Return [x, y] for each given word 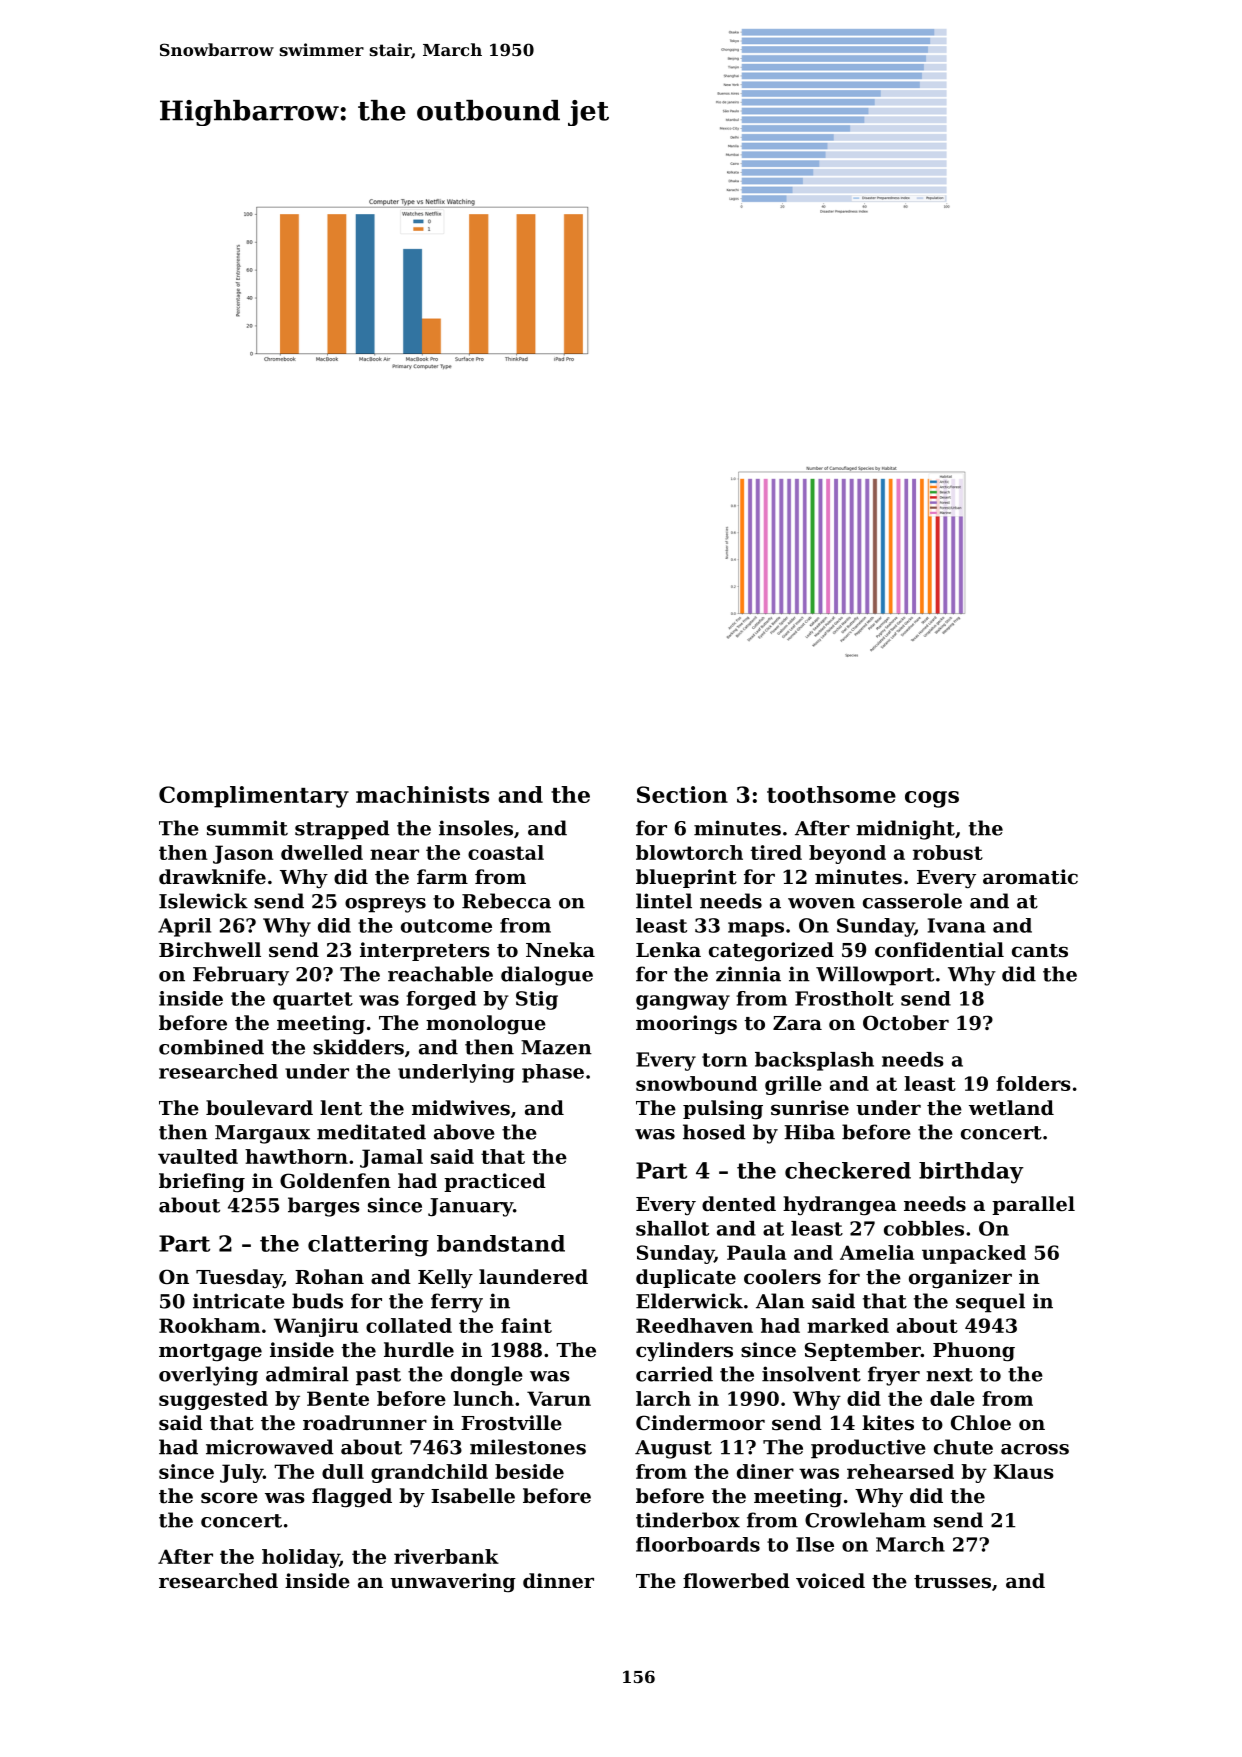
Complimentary [254, 797]
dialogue [547, 976]
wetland [1011, 1108]
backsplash [814, 1061]
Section [682, 794]
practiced [495, 1182]
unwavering [453, 1583]
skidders [358, 1047]
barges [324, 1207]
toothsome [831, 794]
